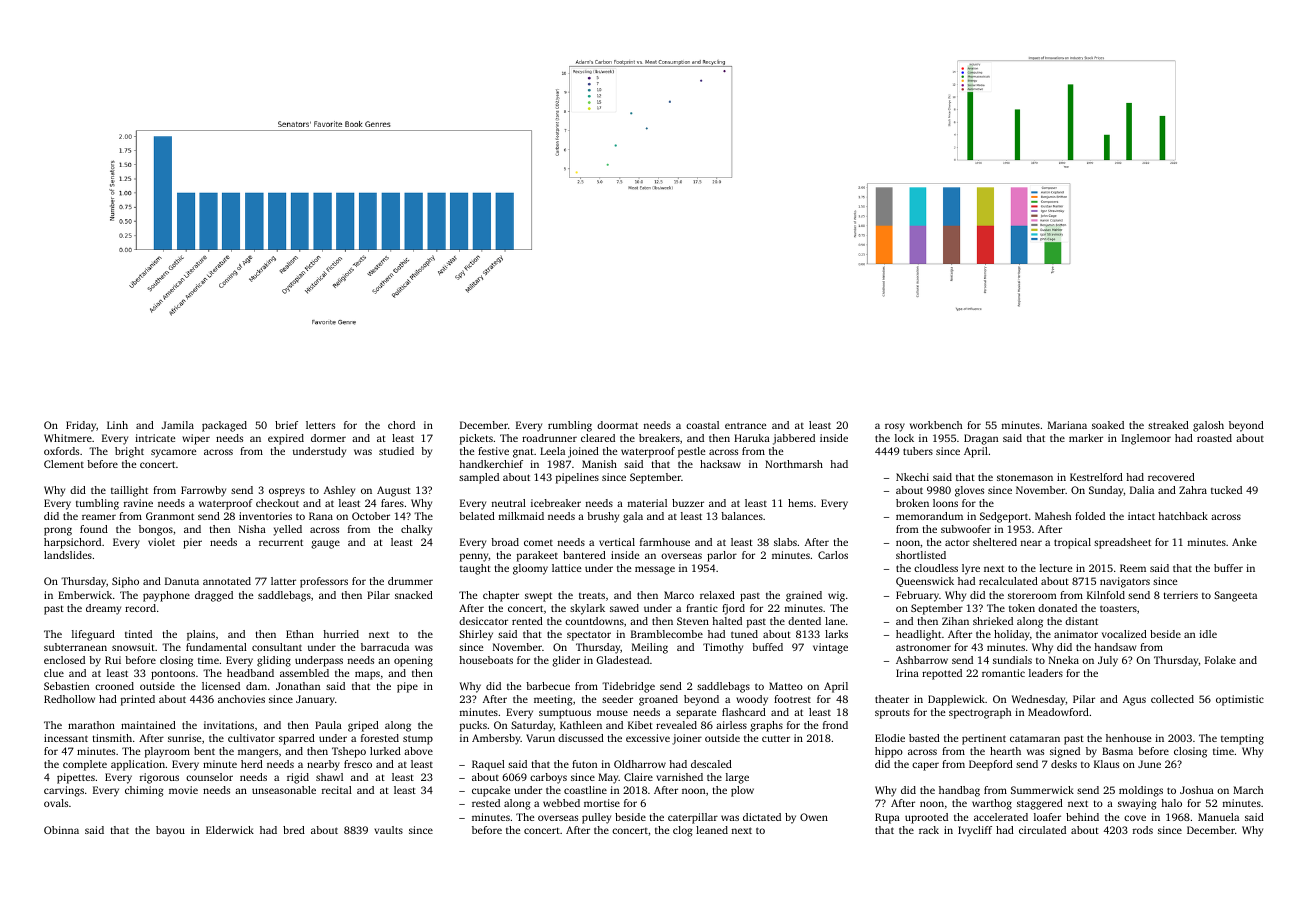 The image size is (1308, 924). Describe the element at coordinates (252, 529) in the screenshot. I see `Nisha` at that location.
